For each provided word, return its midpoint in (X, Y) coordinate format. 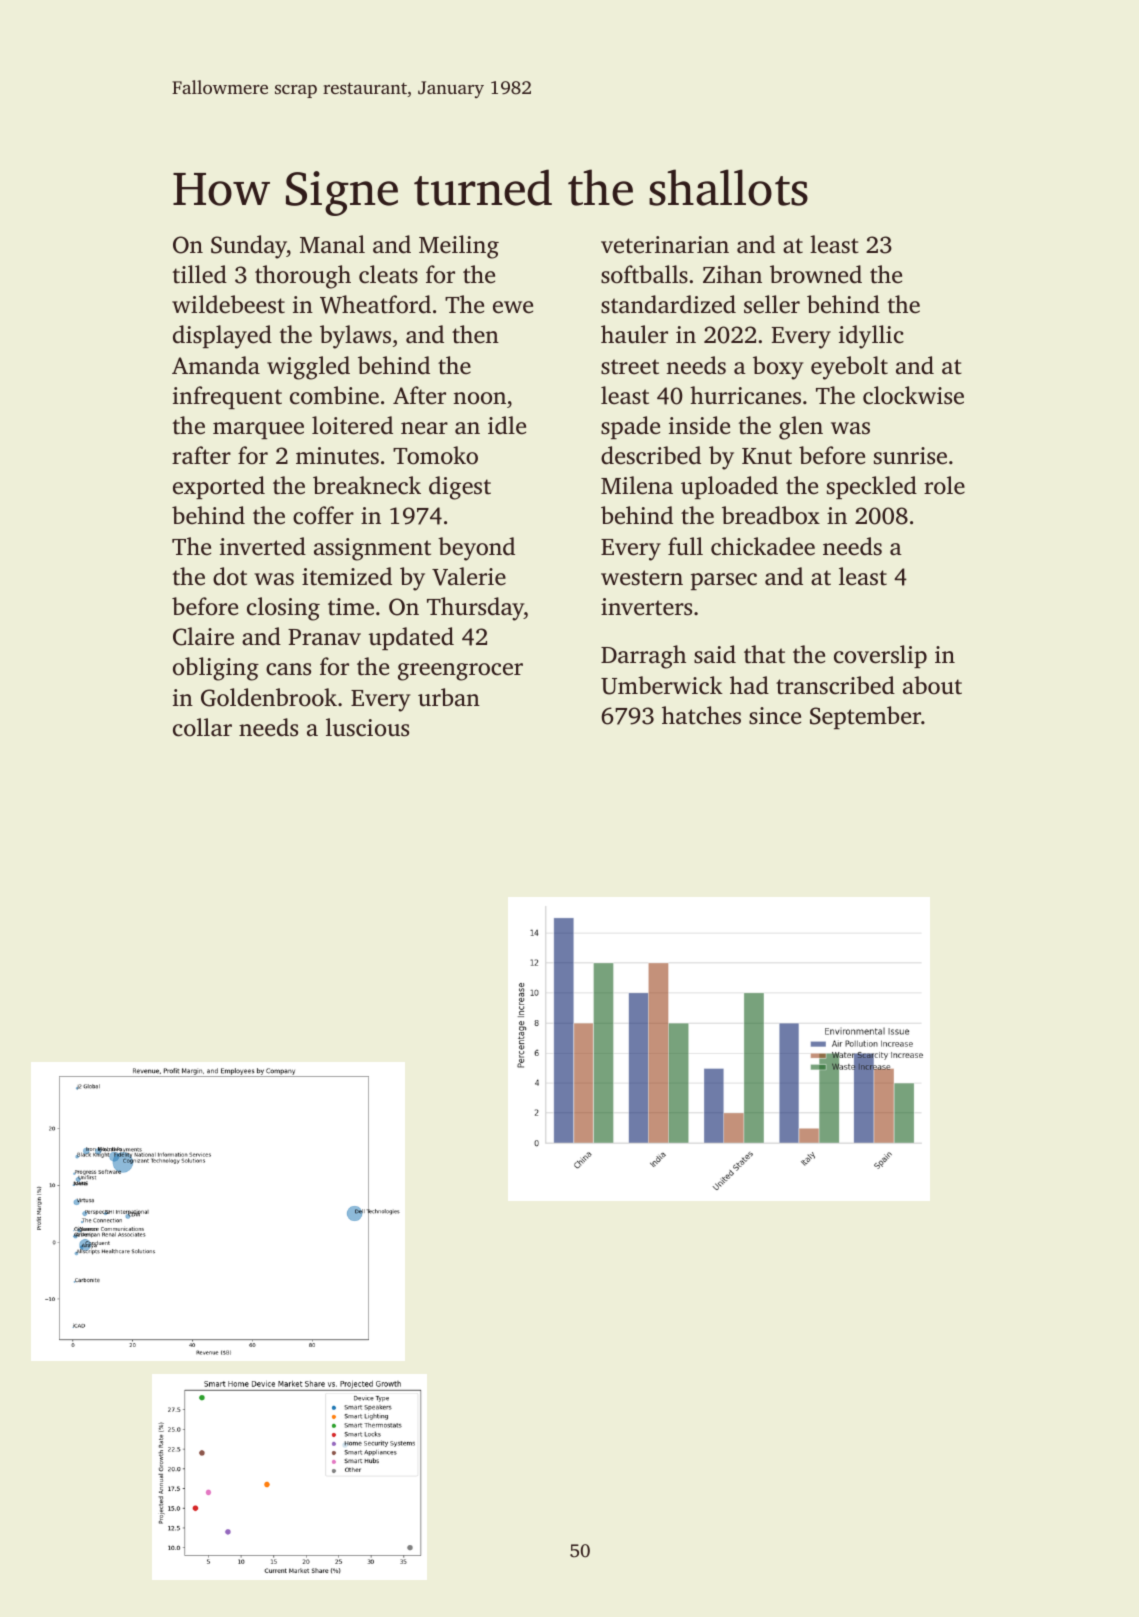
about (932, 685)
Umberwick (662, 685)
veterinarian (665, 245)
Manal (332, 244)
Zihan (732, 274)
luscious (367, 727)
